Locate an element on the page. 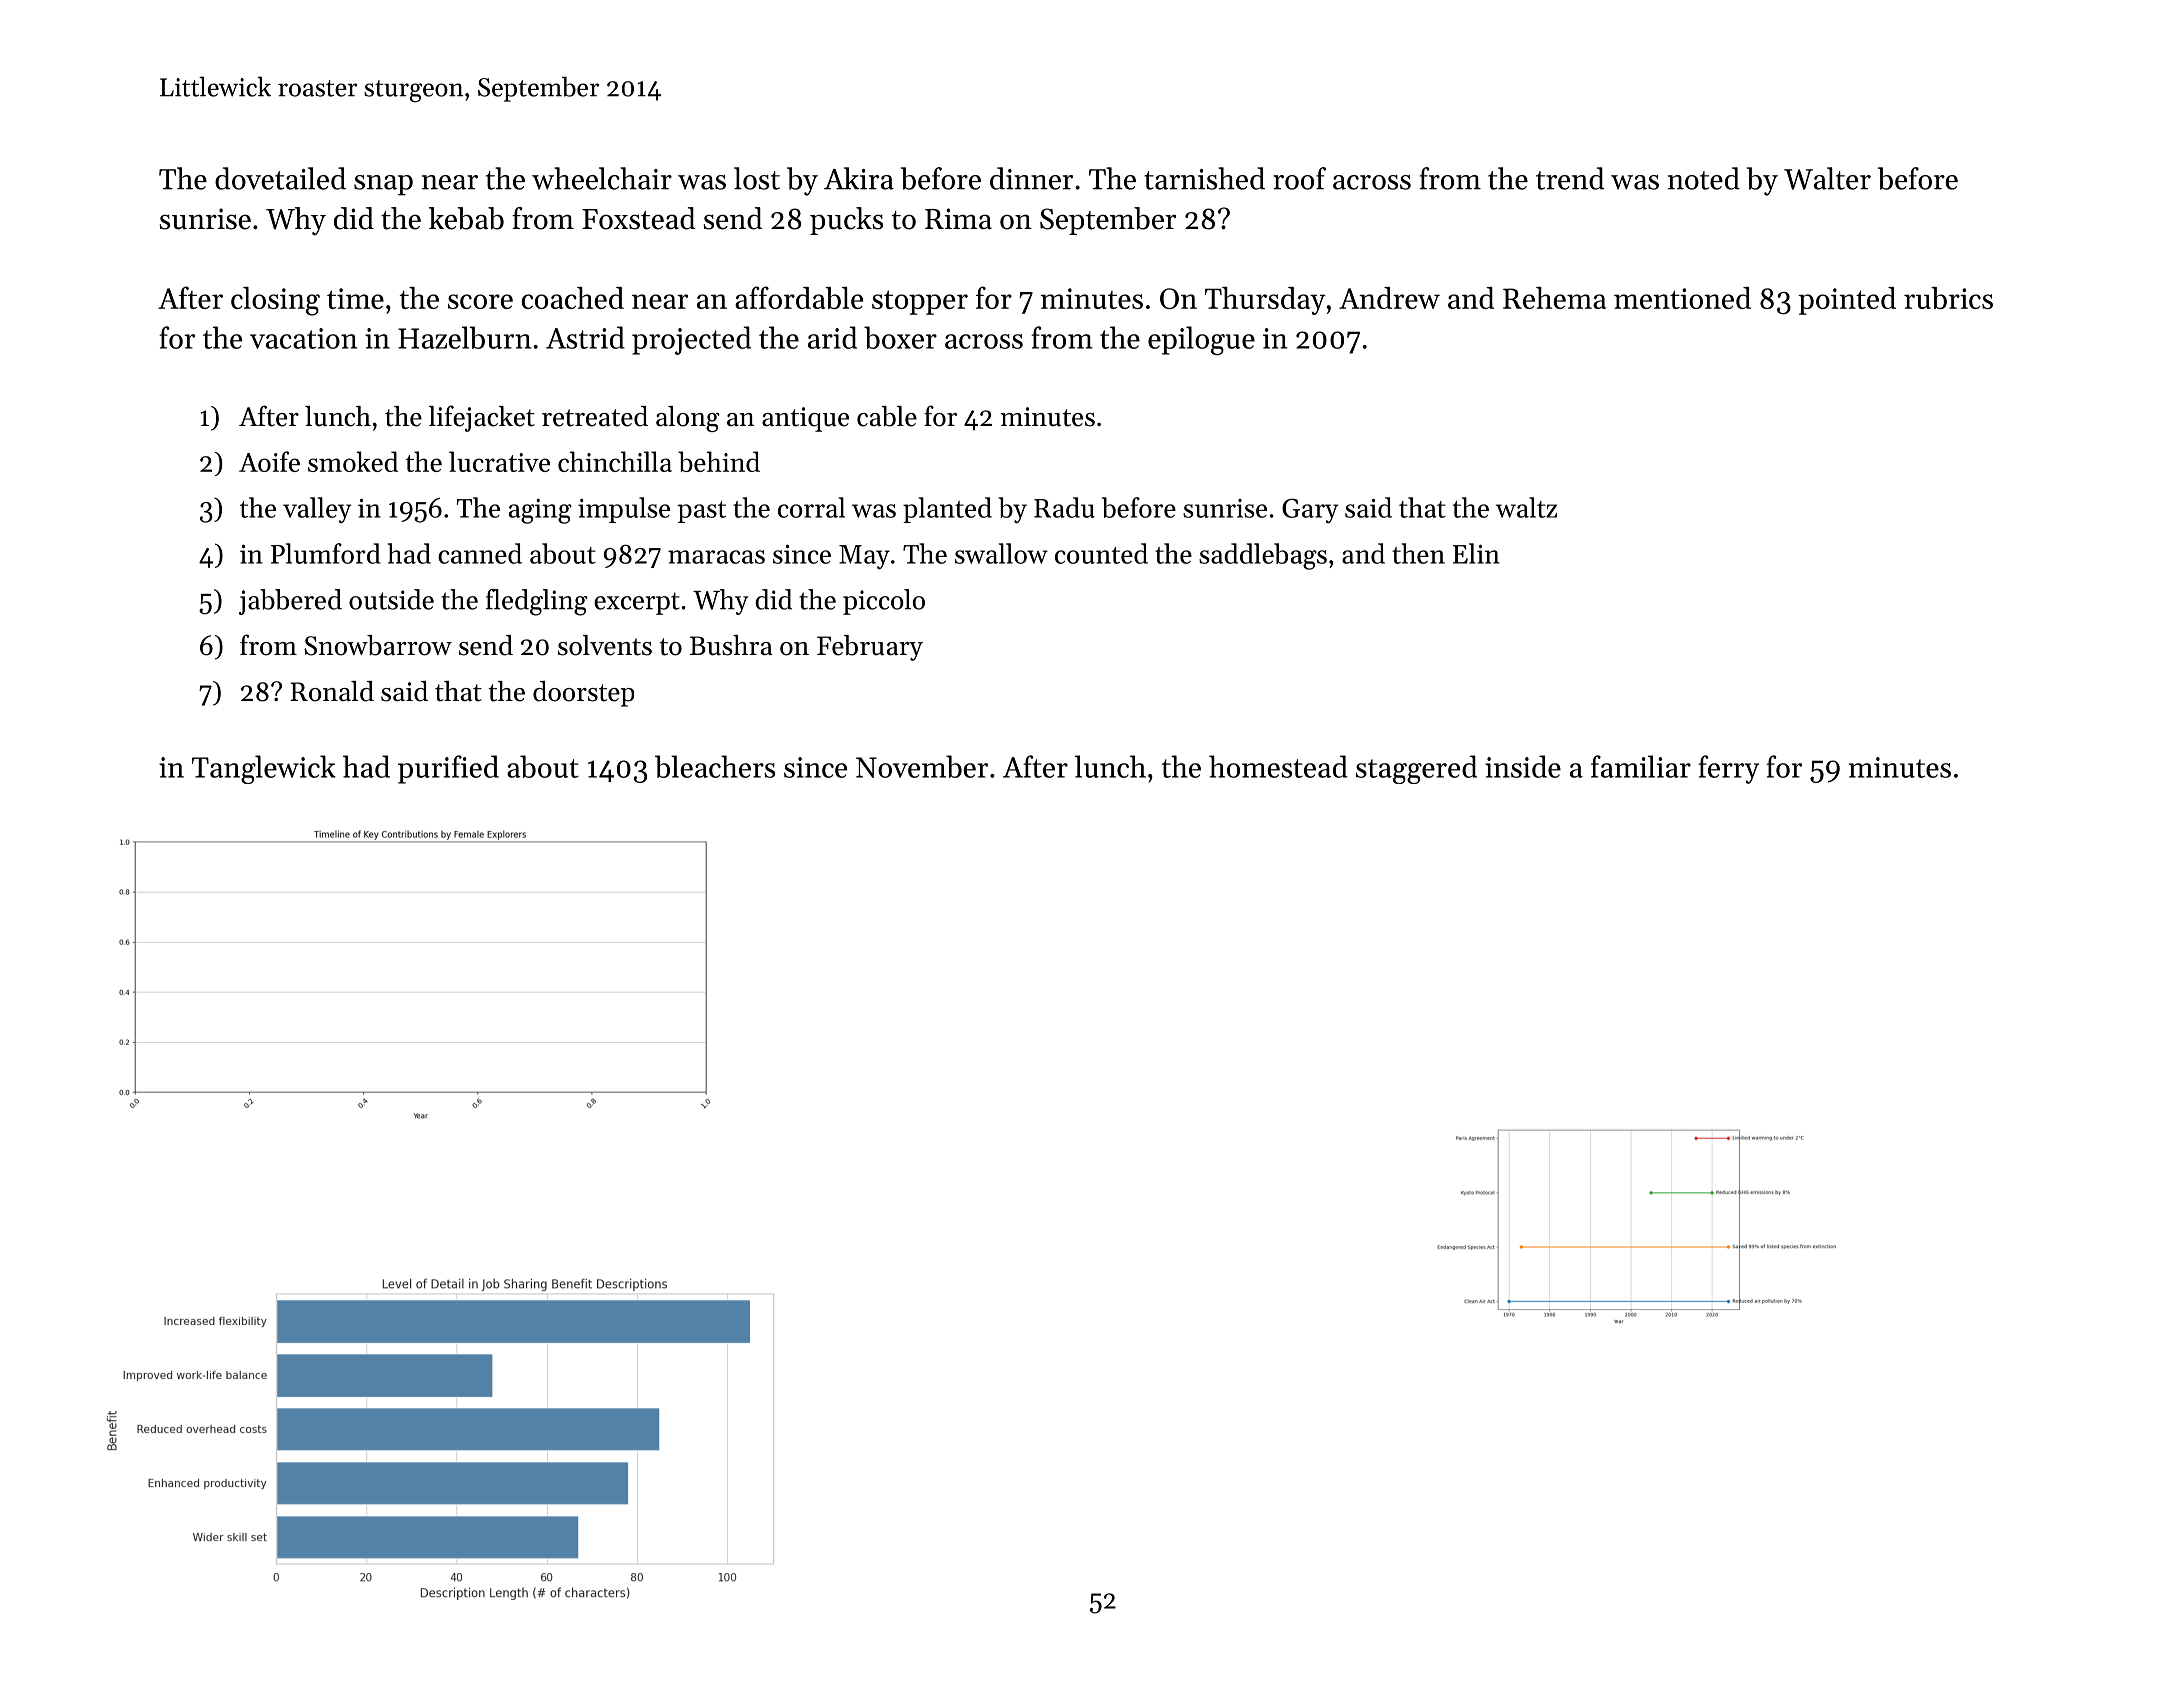  closing is located at coordinates (275, 301).
